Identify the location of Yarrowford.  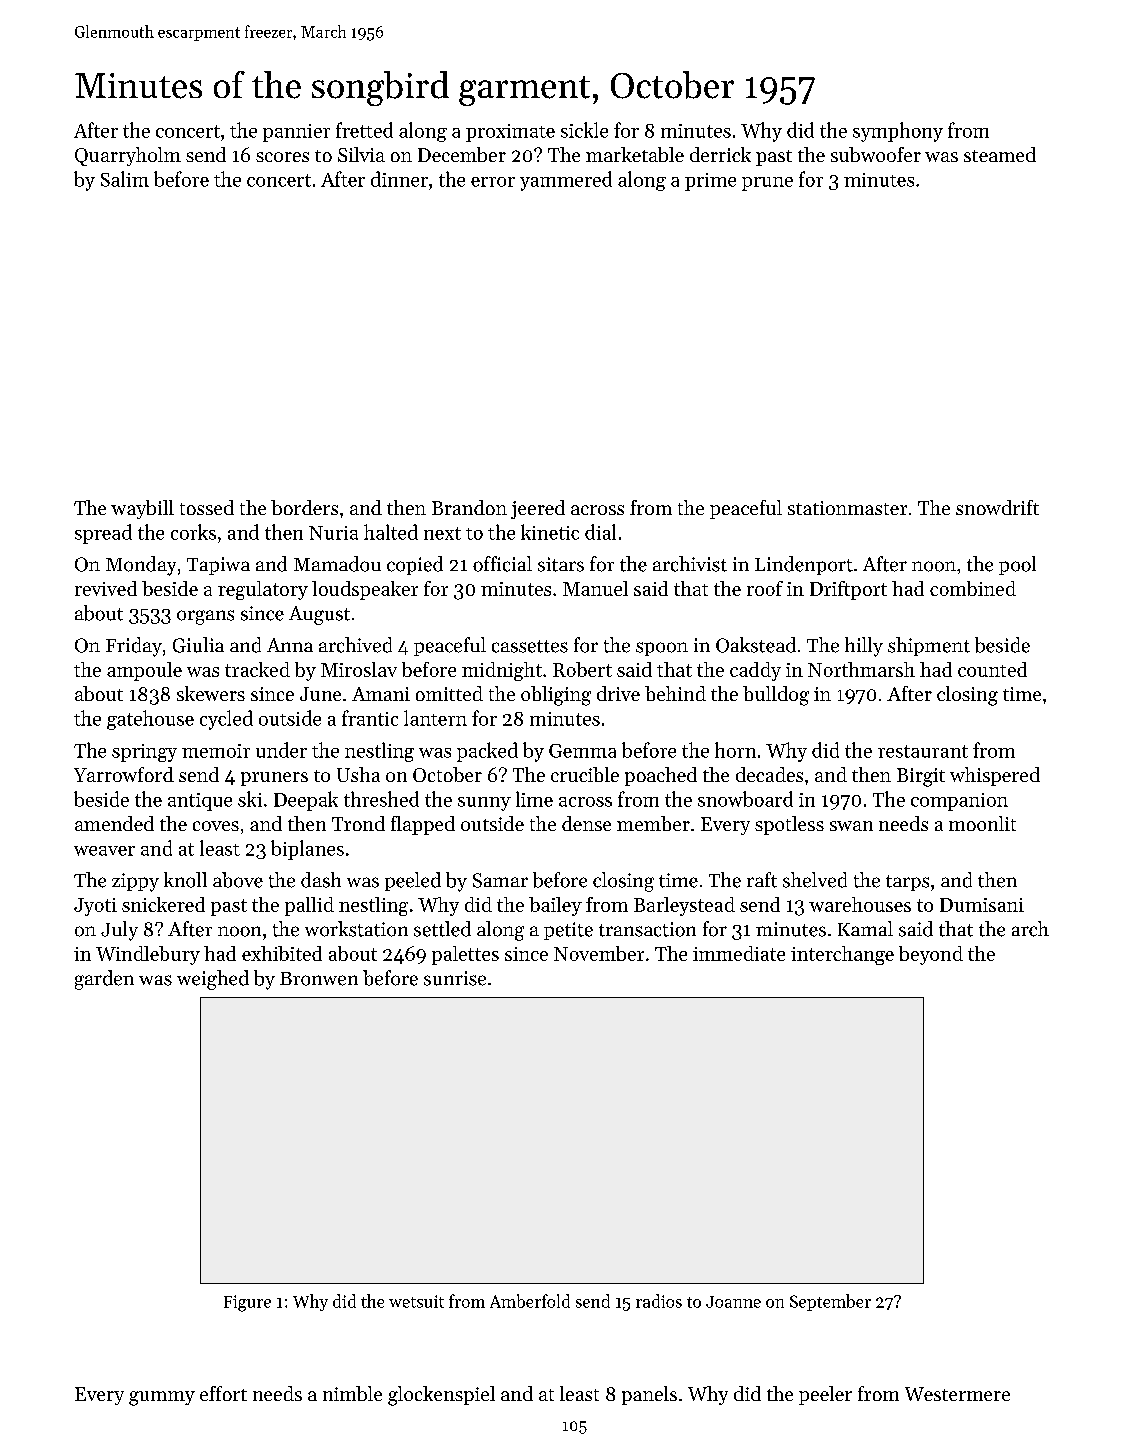
(124, 774).
